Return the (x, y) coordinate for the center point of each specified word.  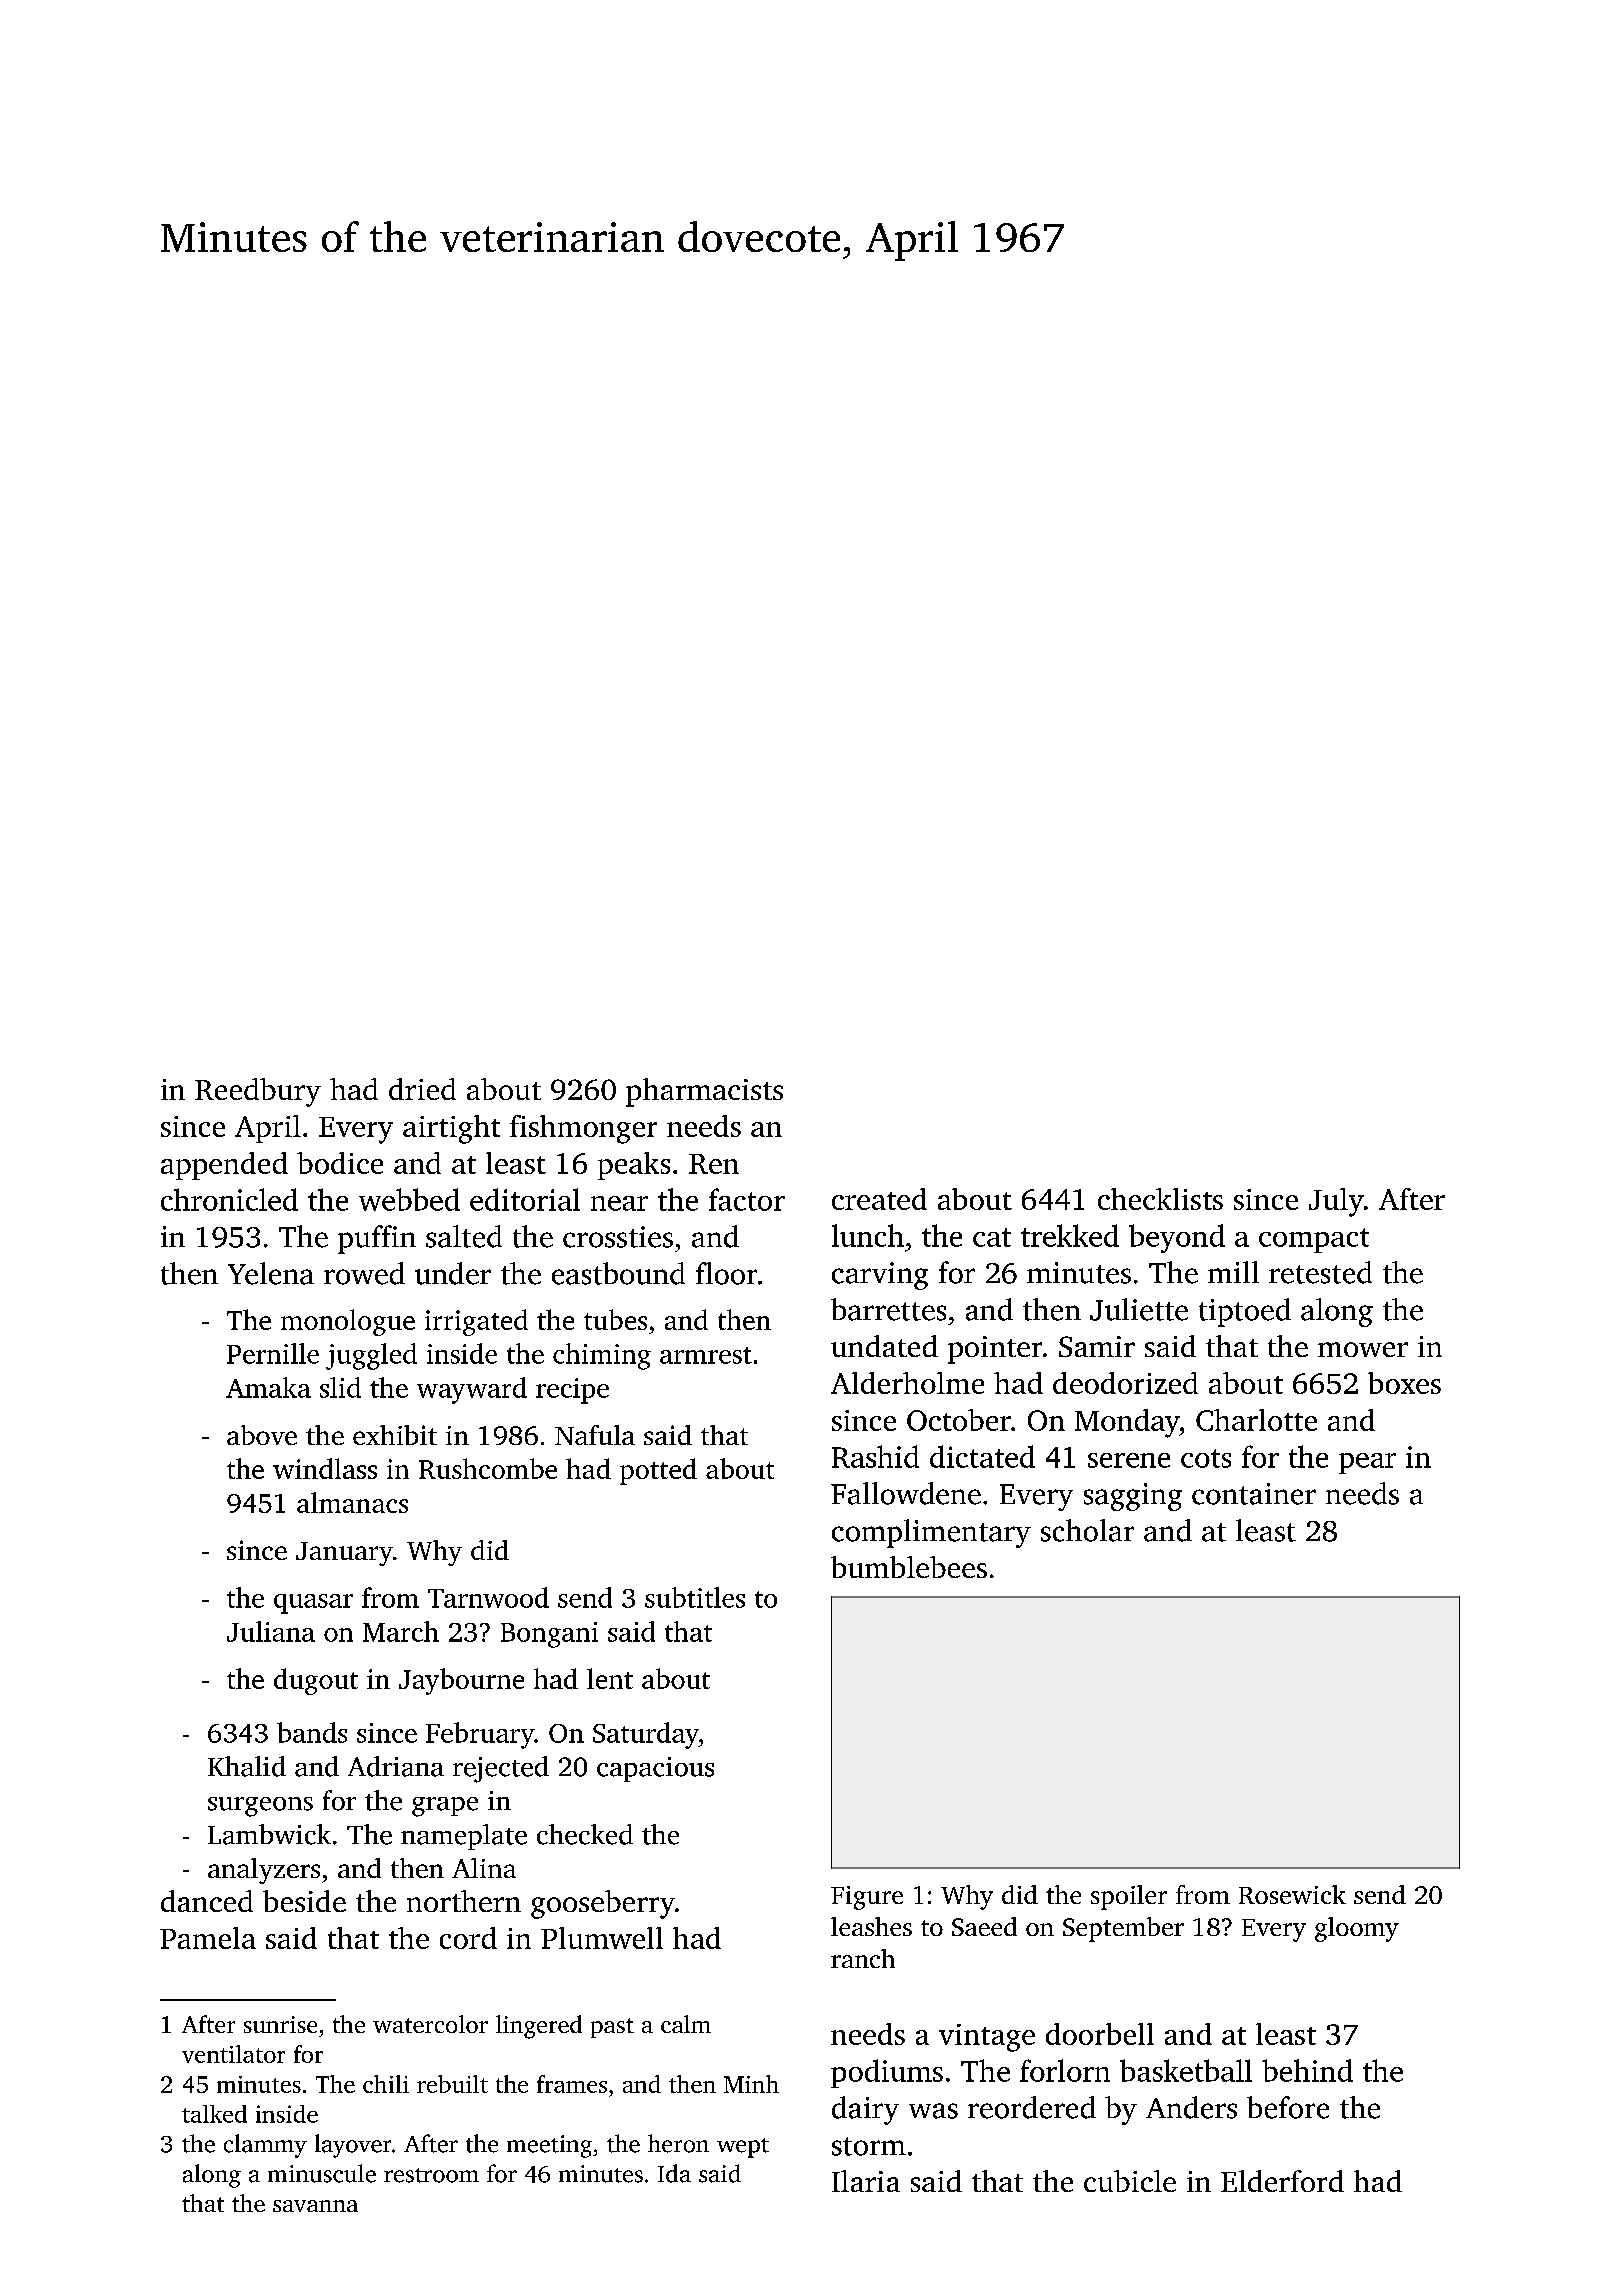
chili (386, 2084)
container (1254, 1494)
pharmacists (704, 1092)
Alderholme (907, 1383)
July (1336, 1202)
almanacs (352, 1502)
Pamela (208, 1938)
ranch (863, 1958)
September (1123, 1929)
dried (422, 1089)
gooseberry (603, 1904)
